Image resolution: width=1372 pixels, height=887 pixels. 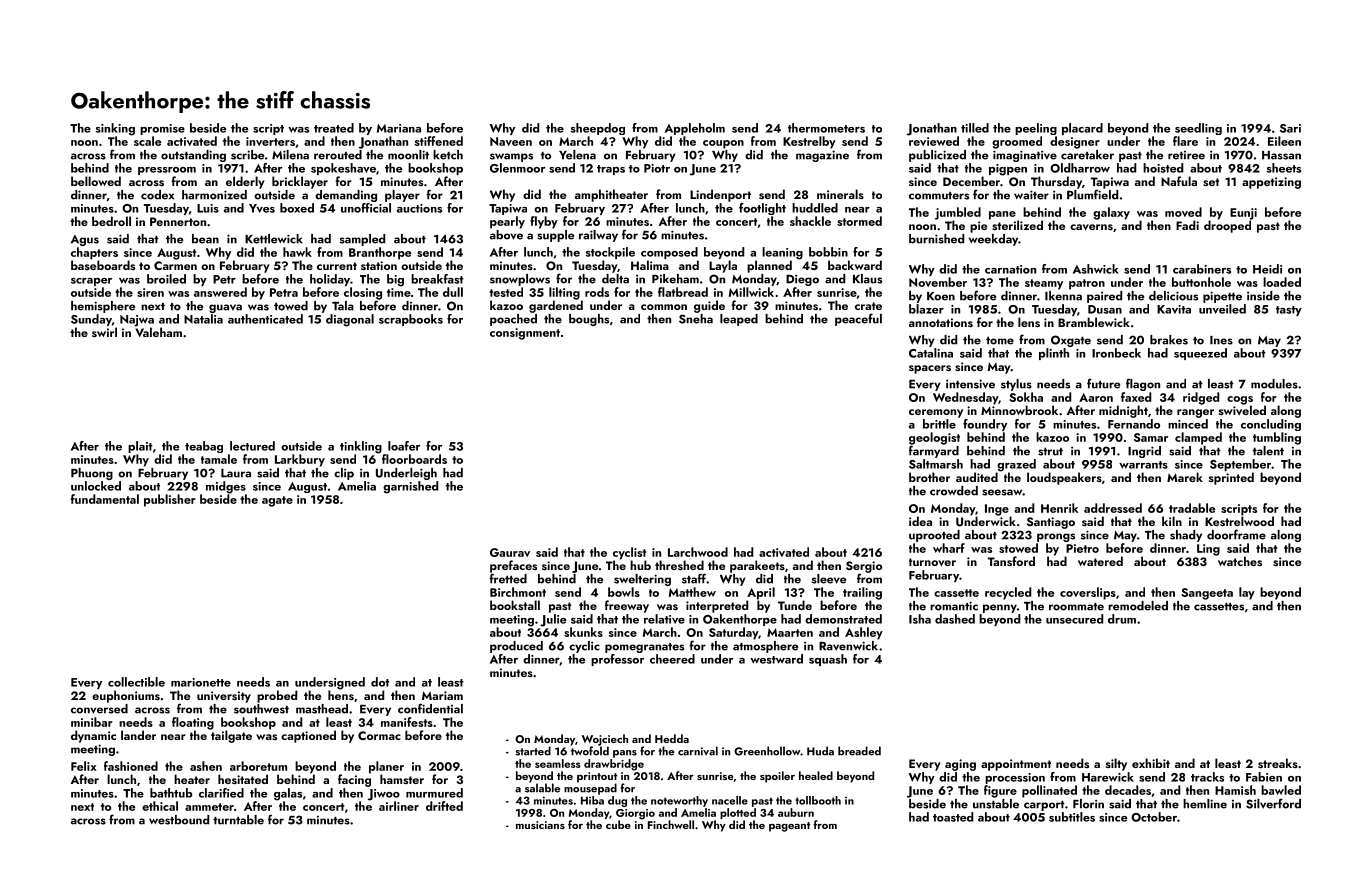 What do you see at coordinates (350, 320) in the screenshot?
I see `diagonal` at bounding box center [350, 320].
